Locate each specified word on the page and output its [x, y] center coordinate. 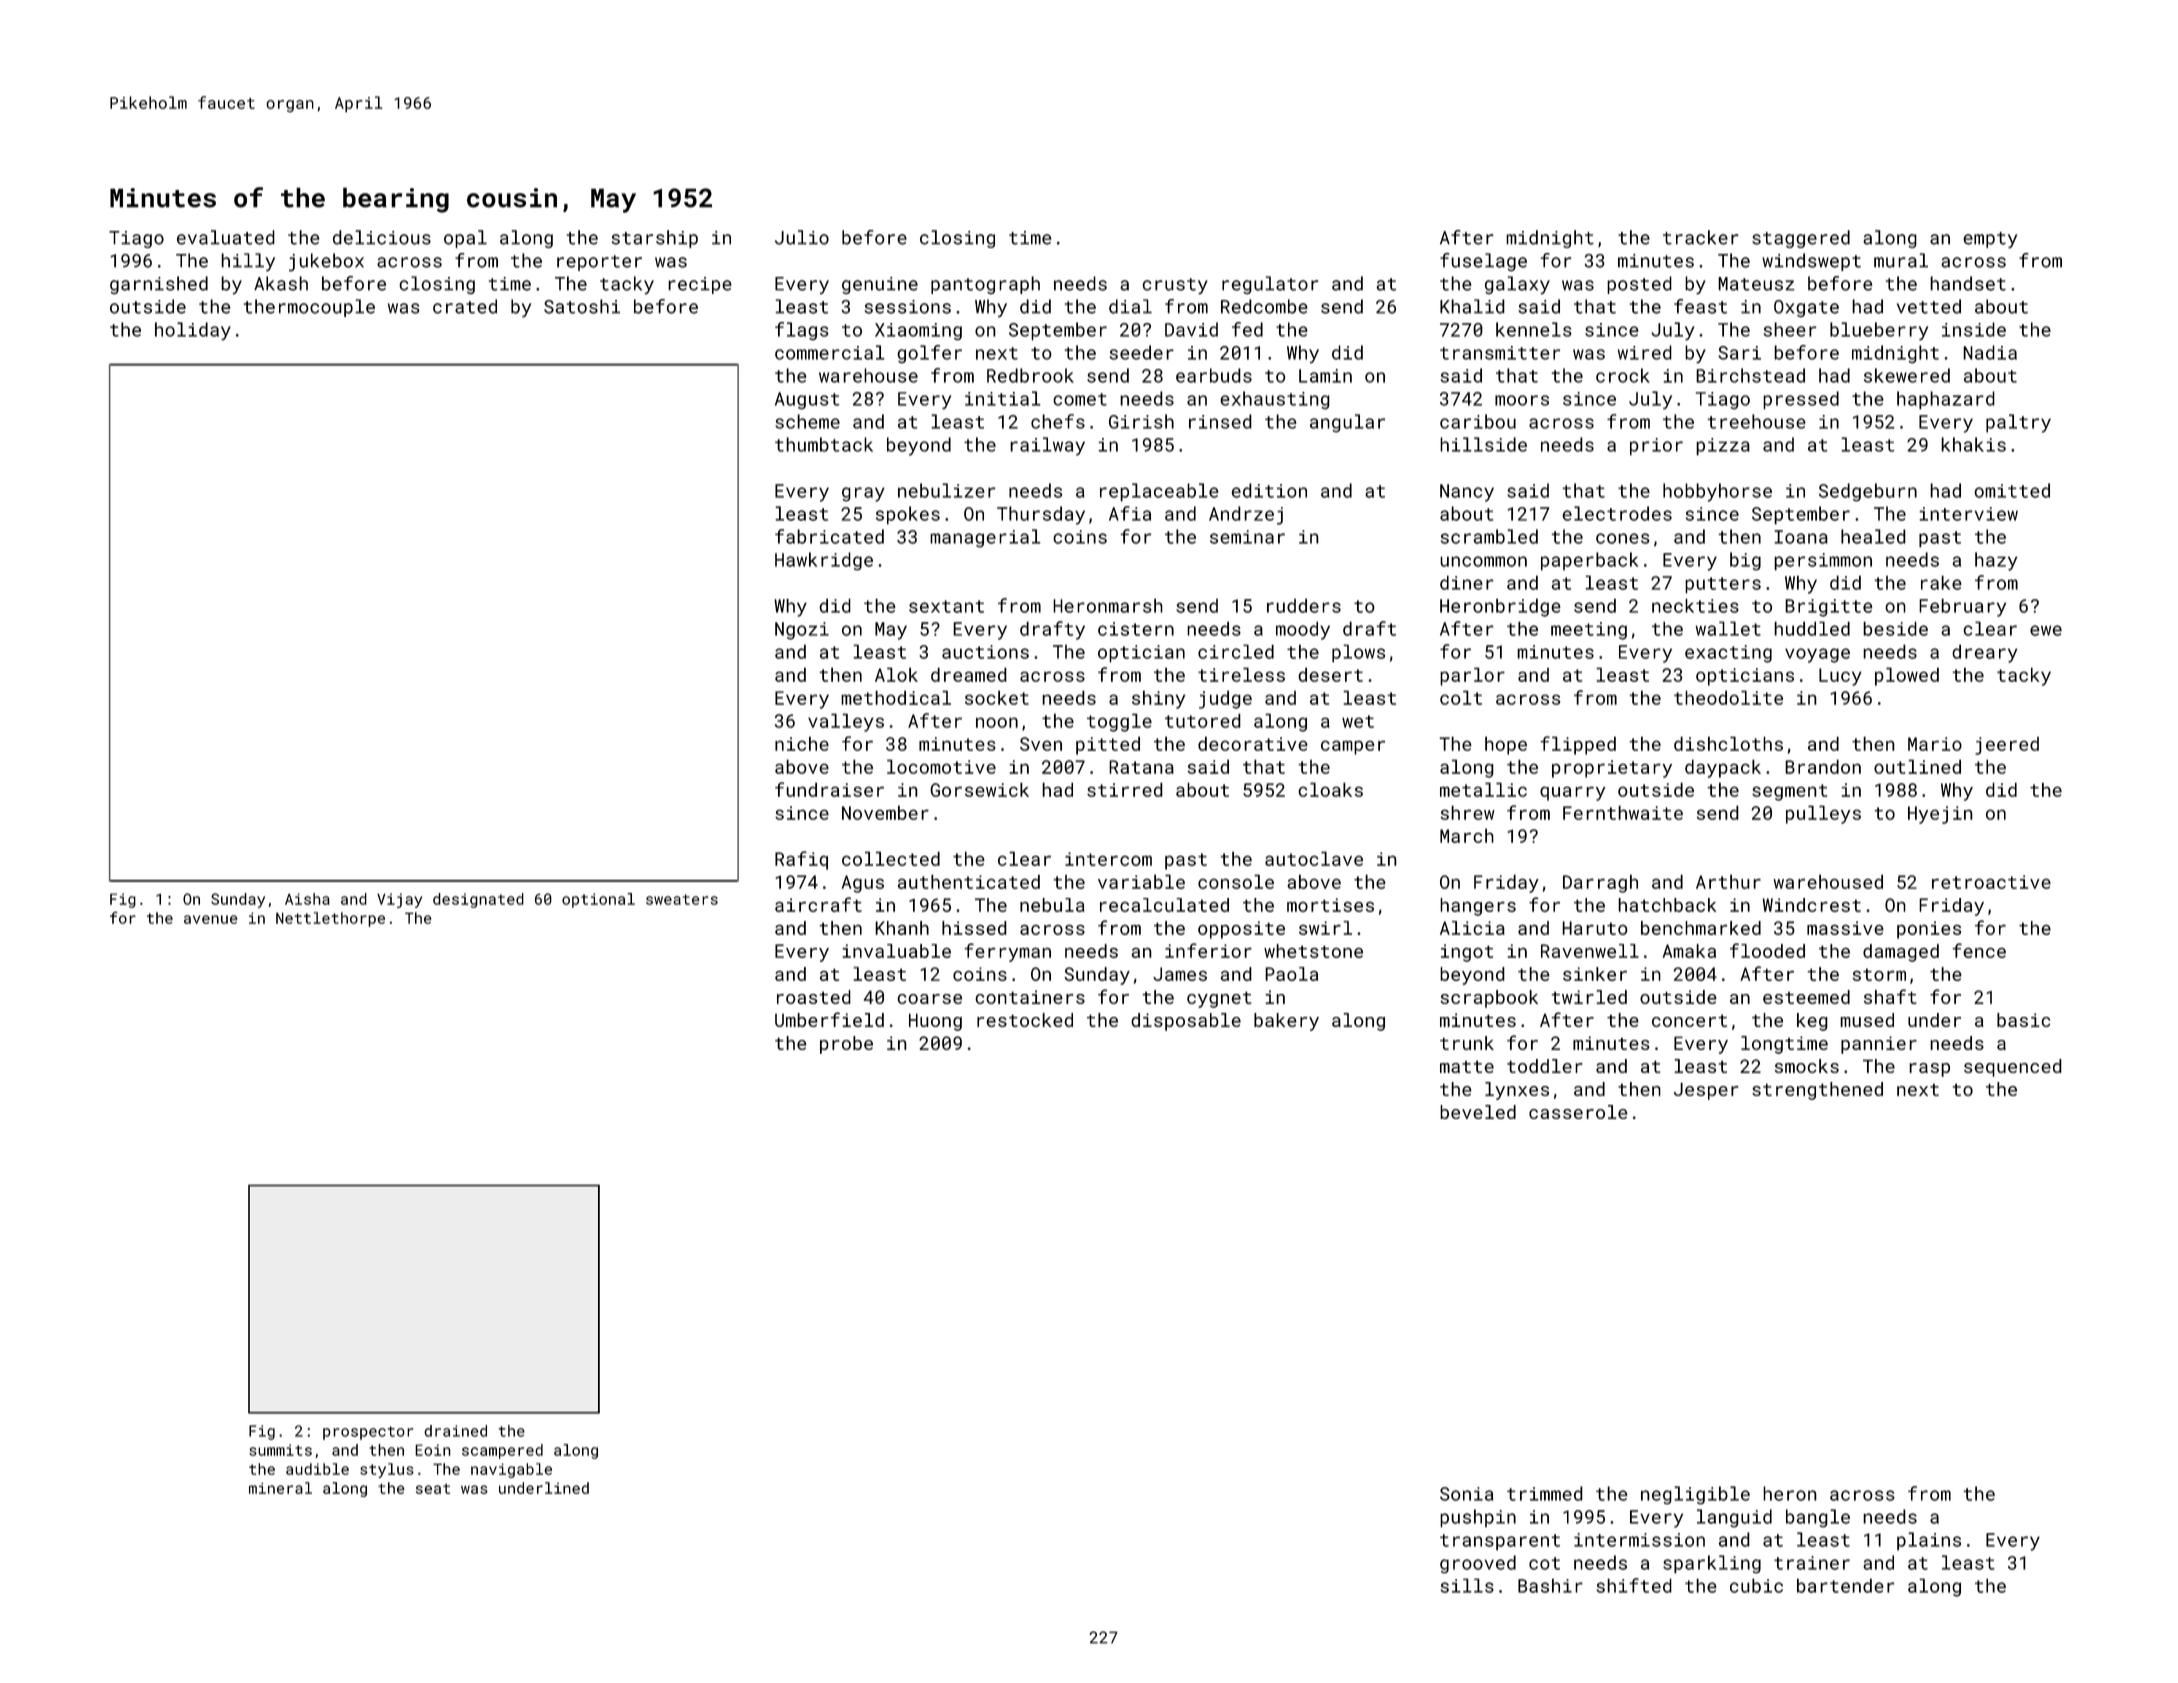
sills [1467, 1585]
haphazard [1946, 400]
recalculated [1164, 905]
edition [1269, 490]
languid [1734, 1518]
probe [846, 1045]
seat [433, 1489]
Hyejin [1940, 815]
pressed [1801, 400]
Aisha [307, 899]
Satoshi [582, 306]
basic [2023, 1020]
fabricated [829, 536]
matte [1467, 1066]
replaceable [1159, 492]
